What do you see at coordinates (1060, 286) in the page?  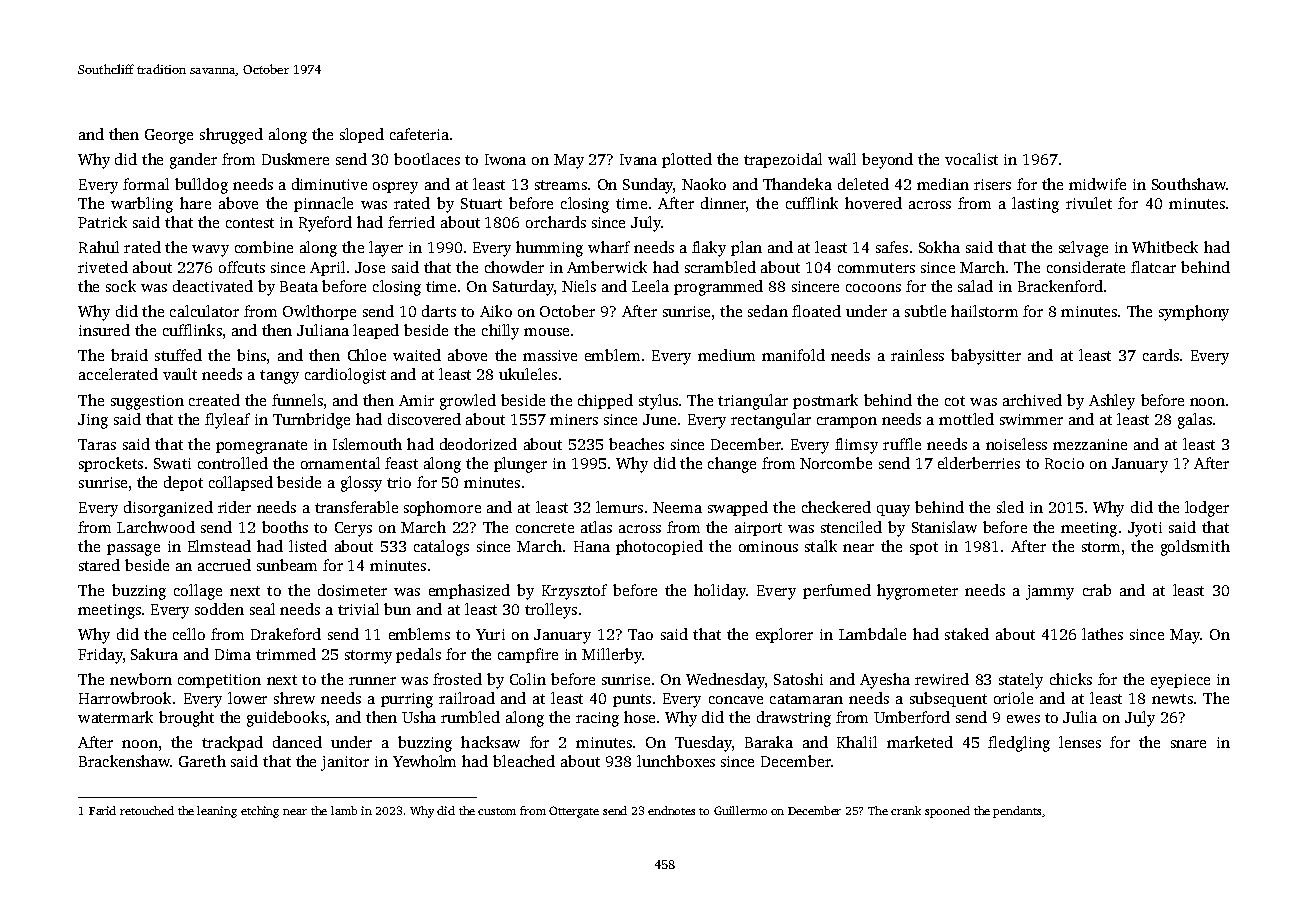 I see `Brackenford` at bounding box center [1060, 286].
